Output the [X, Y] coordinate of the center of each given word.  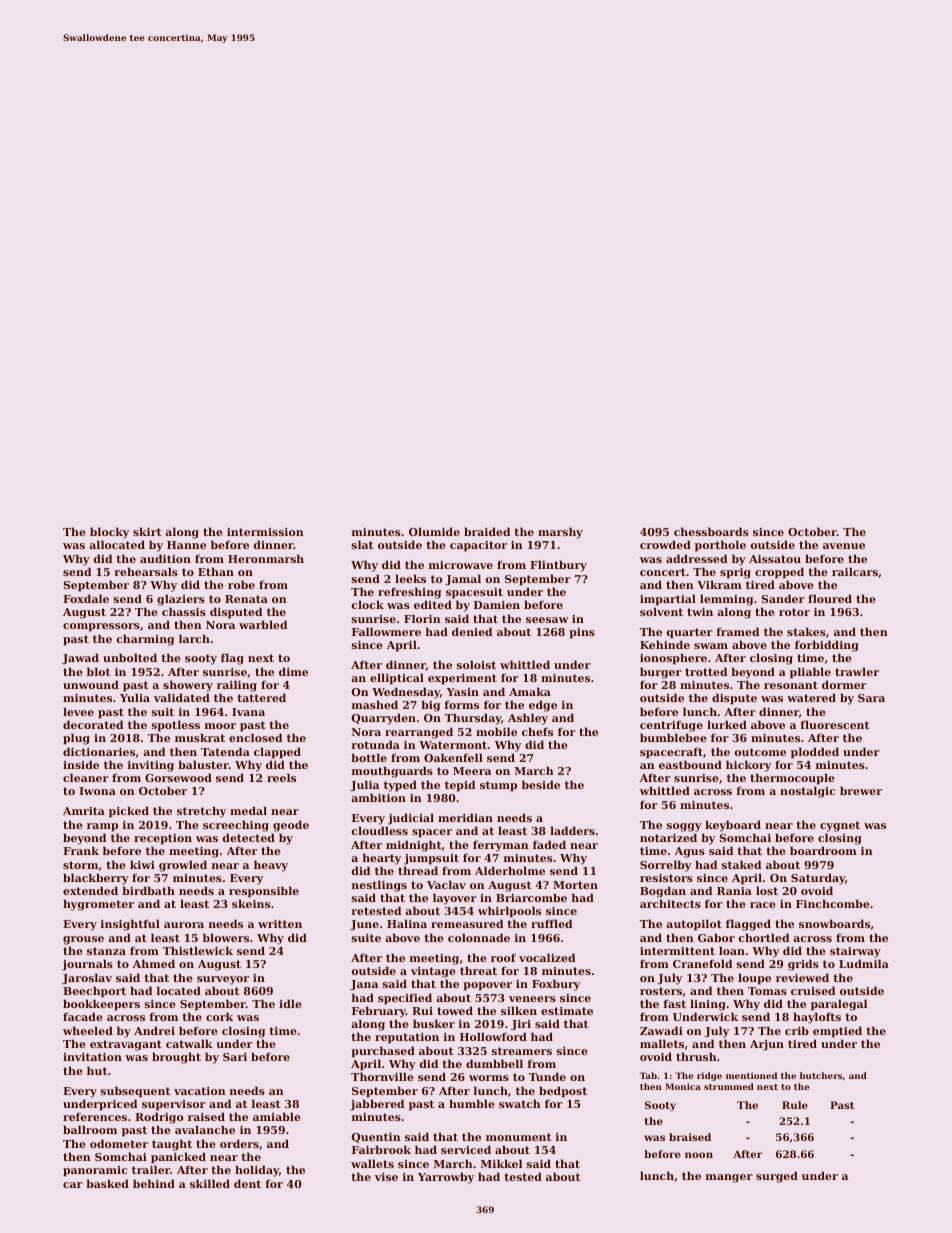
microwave [460, 565]
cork [219, 1016]
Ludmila [864, 963]
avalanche [205, 1129]
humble [472, 1103]
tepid [460, 786]
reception [163, 839]
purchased [383, 1052]
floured [830, 598]
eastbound [690, 764]
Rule [795, 1105]
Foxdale [86, 598]
